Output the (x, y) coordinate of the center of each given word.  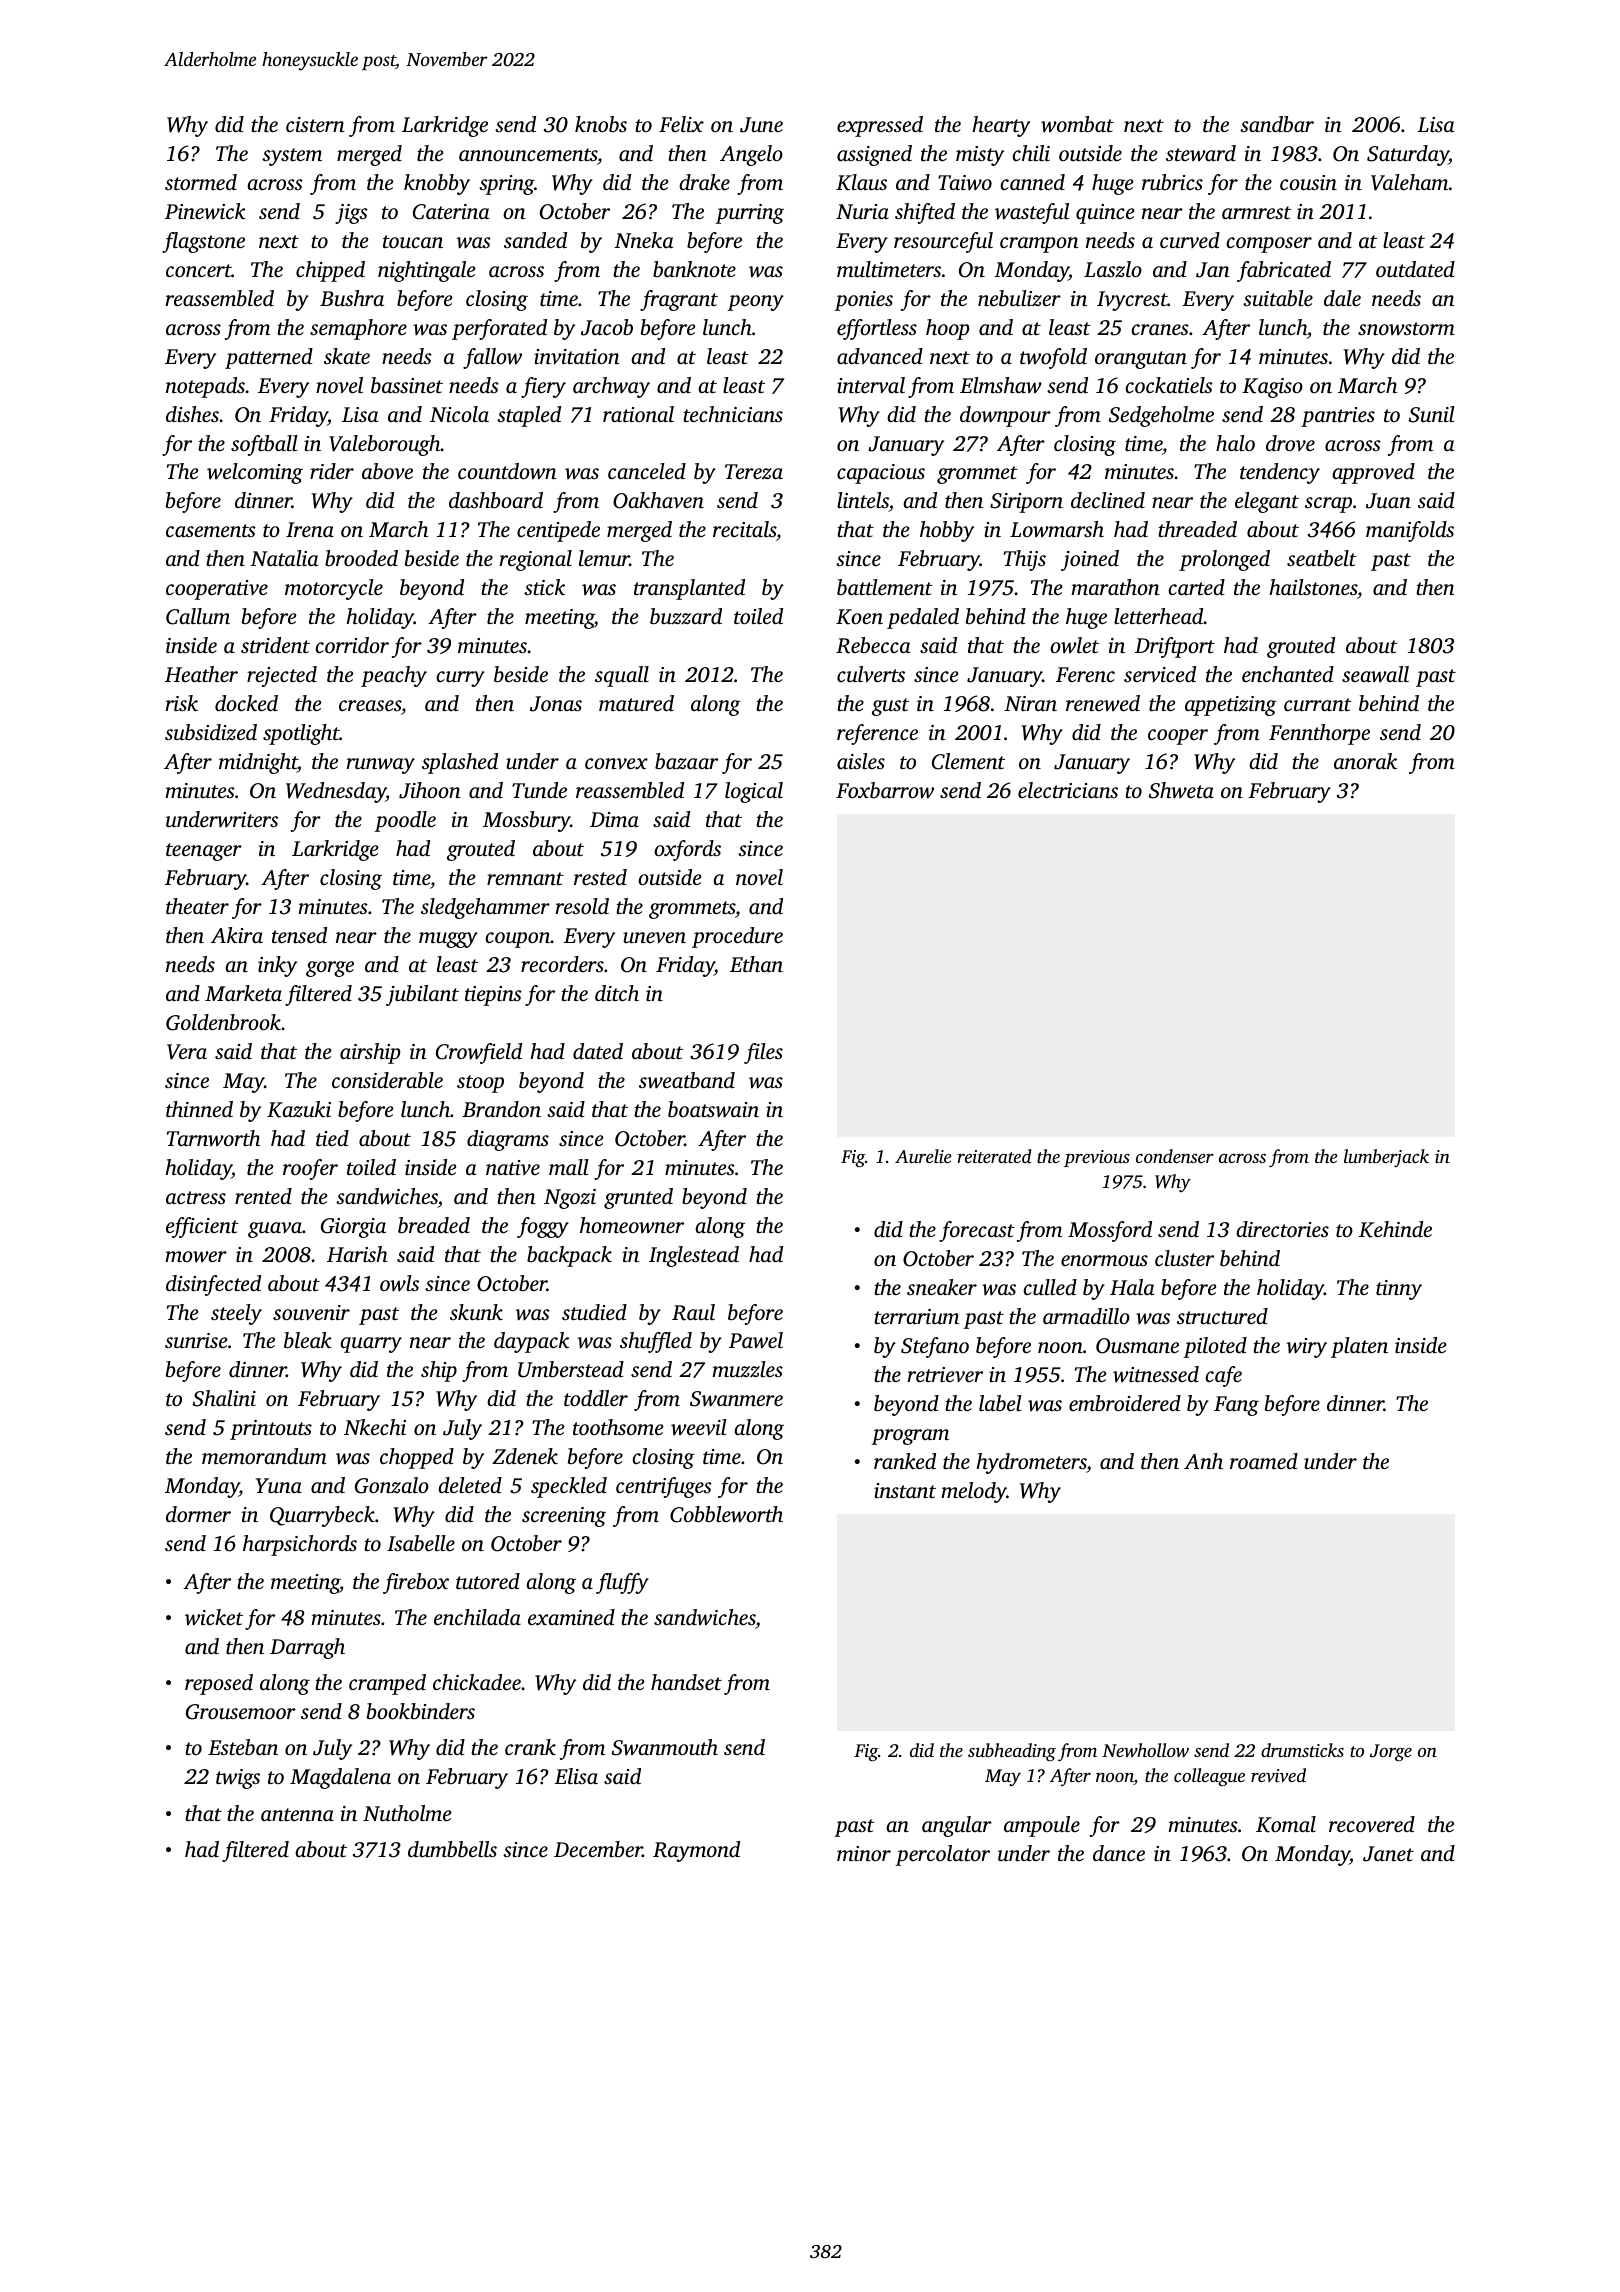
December (598, 1849)
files (763, 1053)
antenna (297, 1814)
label (1000, 1403)
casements (211, 530)
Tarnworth (213, 1138)
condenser (1175, 1156)
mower (196, 1256)
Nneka (644, 240)
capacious (881, 474)
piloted (1215, 1347)
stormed (201, 182)
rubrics (1172, 182)
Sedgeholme (1161, 416)
